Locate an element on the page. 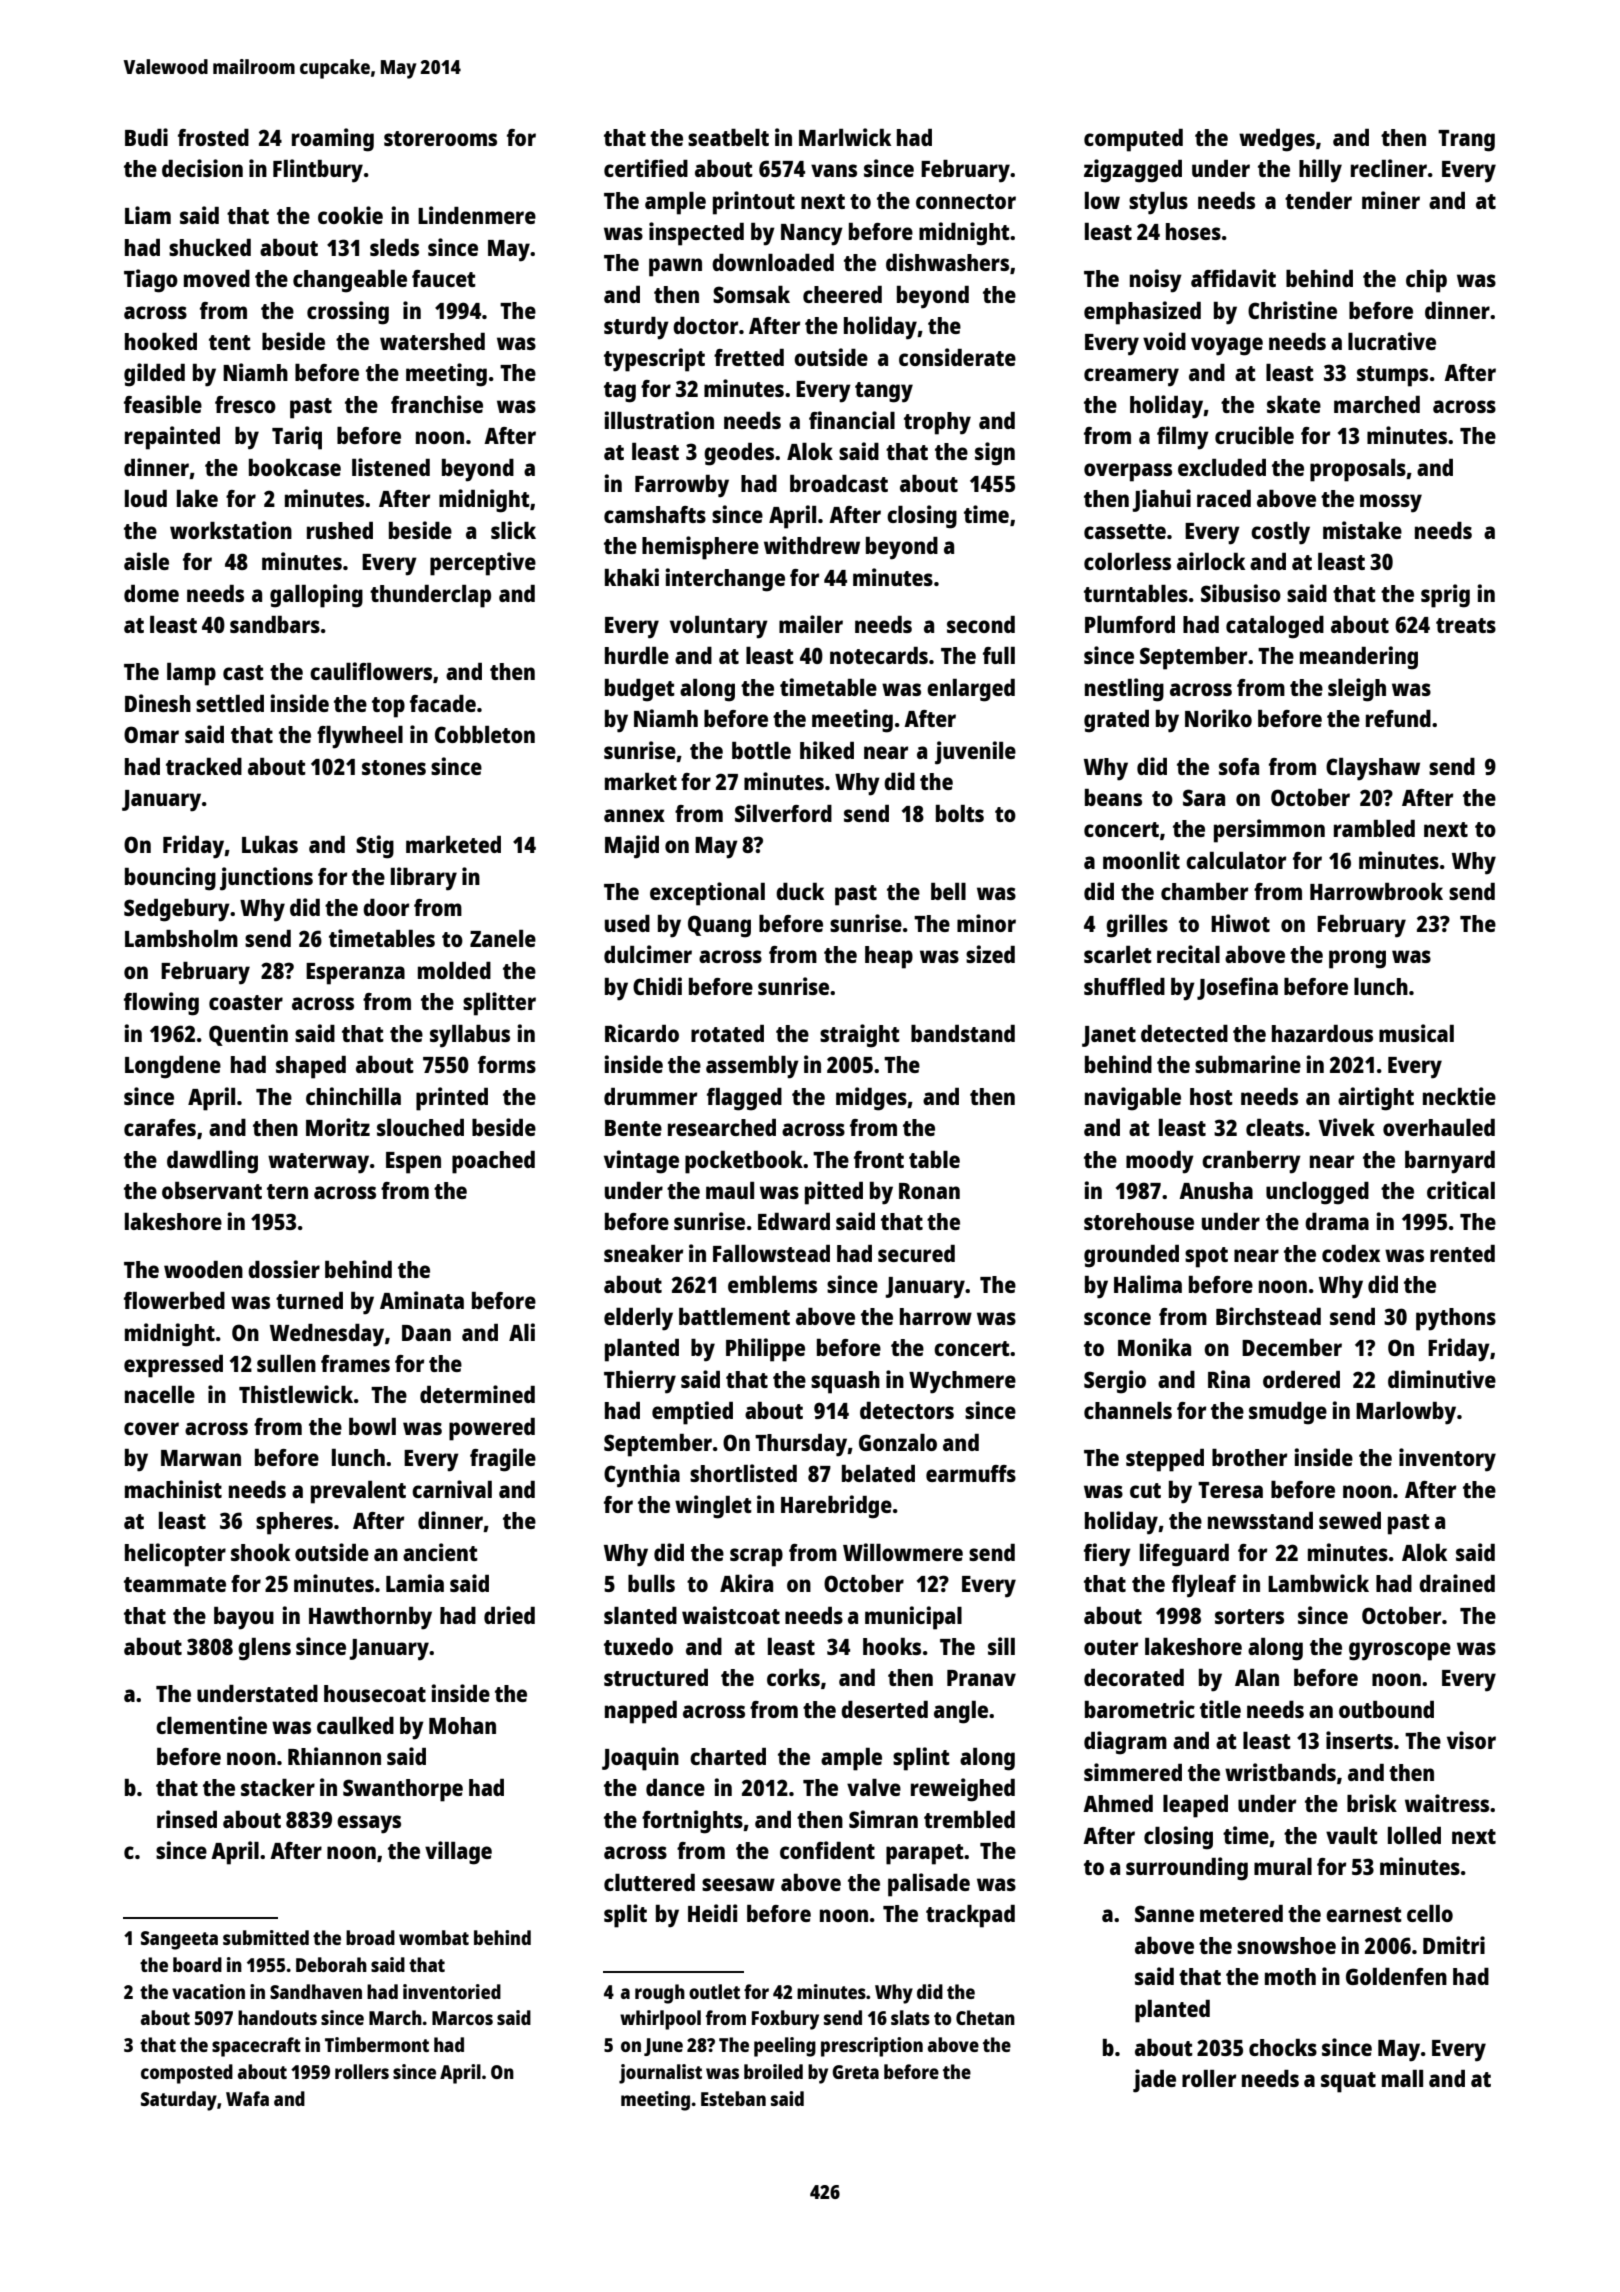 This image has height=2292, width=1620. Goldenfen is located at coordinates (1396, 1976).
